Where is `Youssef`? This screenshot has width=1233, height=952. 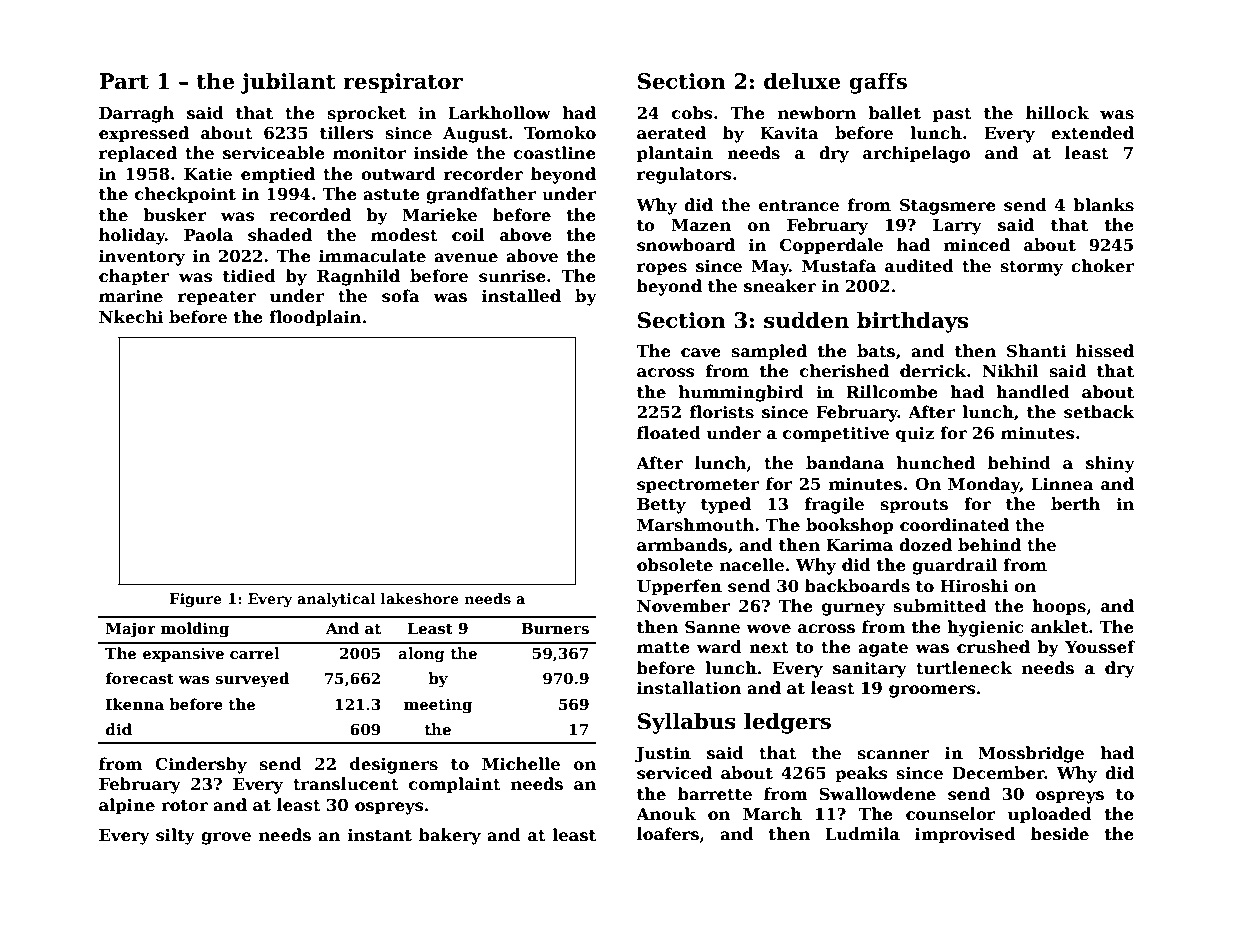 Youssef is located at coordinates (1100, 647).
